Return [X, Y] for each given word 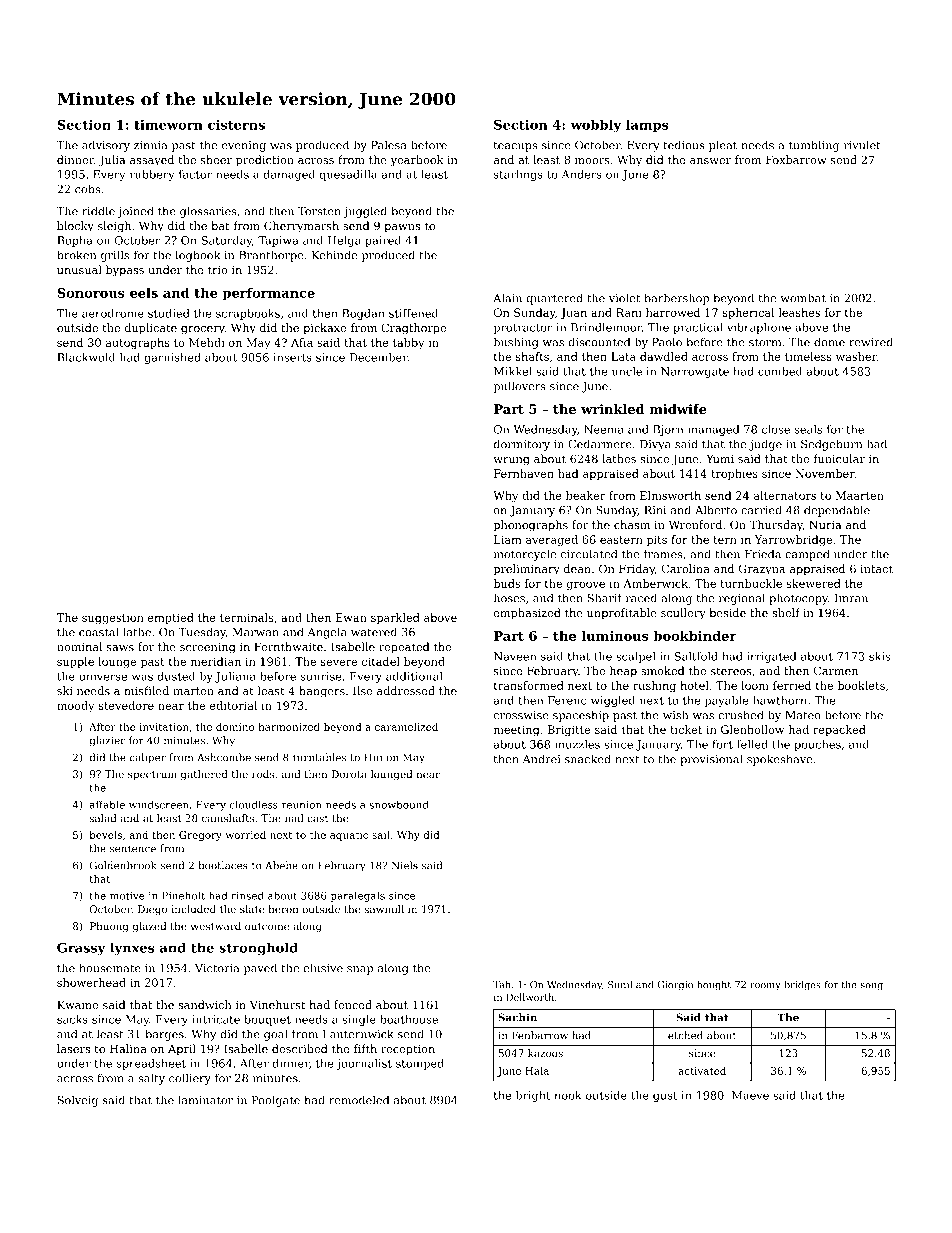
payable [726, 701]
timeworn [168, 124]
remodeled [359, 1100]
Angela [327, 633]
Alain [507, 298]
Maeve [750, 1095]
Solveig [77, 1101]
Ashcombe [224, 757]
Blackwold [86, 357]
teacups [515, 147]
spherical [748, 313]
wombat [803, 298]
